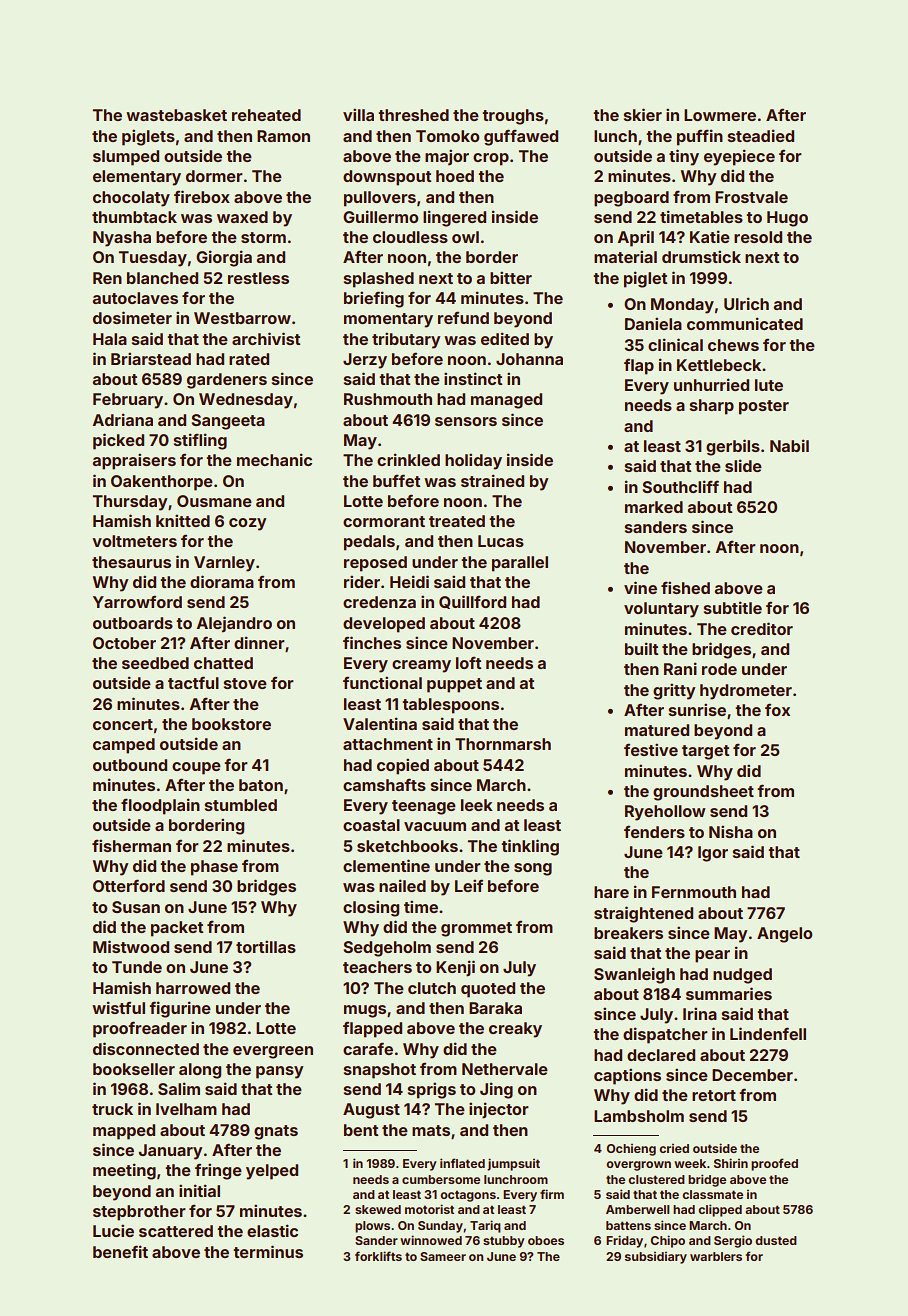  Describe the element at coordinates (139, 1213) in the page. I see `stepbrother` at that location.
